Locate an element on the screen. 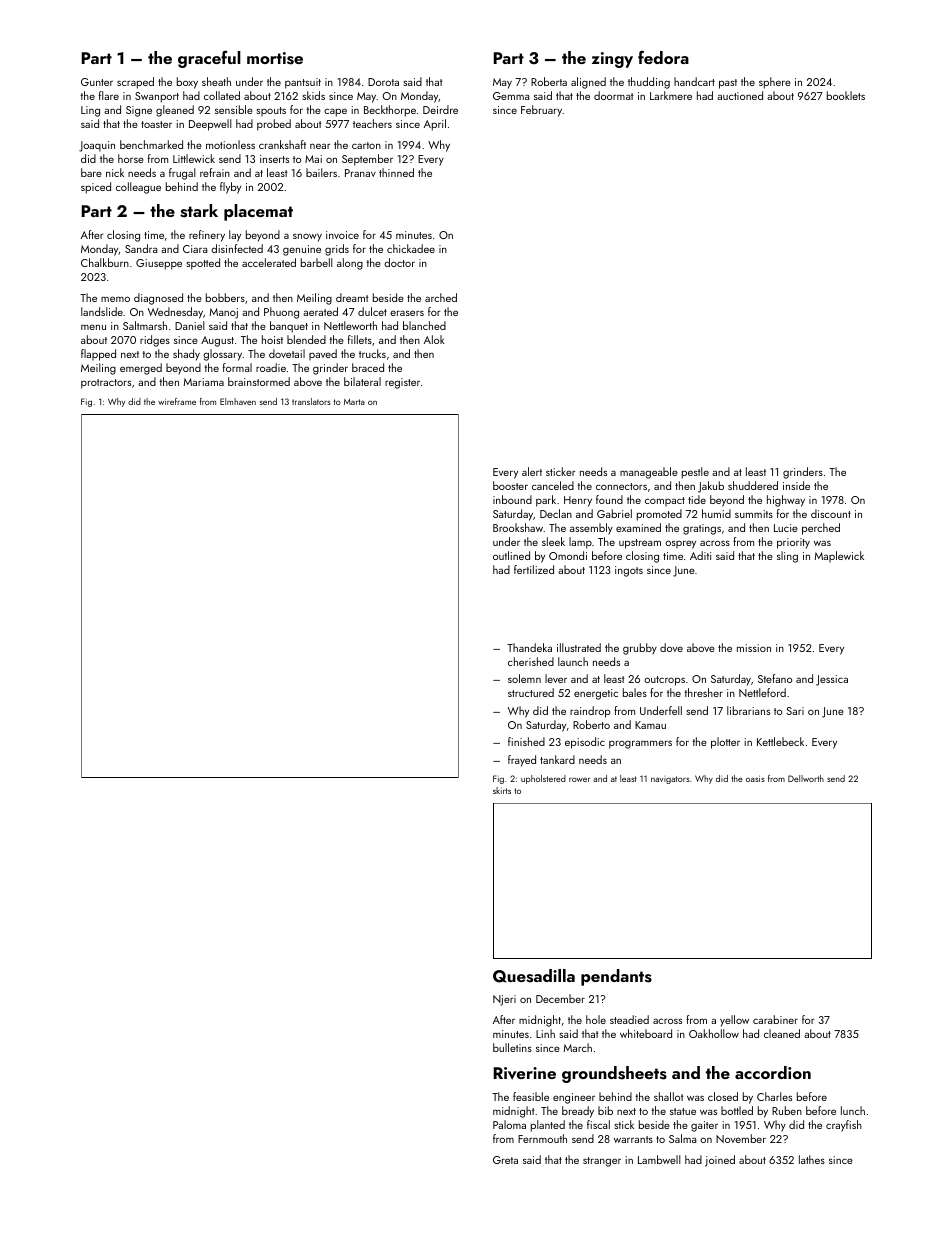  Elmhaven is located at coordinates (238, 401).
